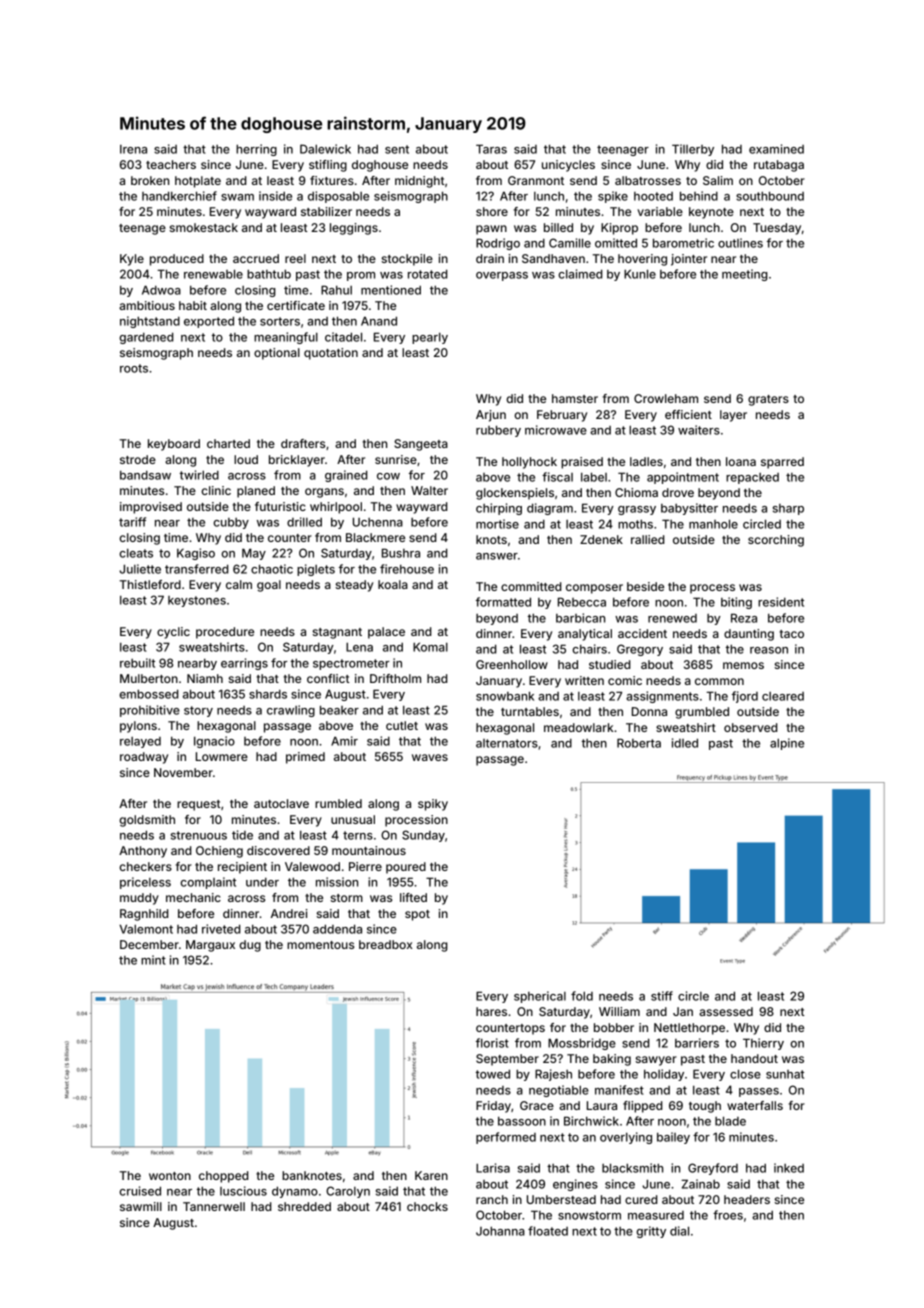 This page has height=1308, width=924. What do you see at coordinates (417, 915) in the page?
I see `spot` at bounding box center [417, 915].
